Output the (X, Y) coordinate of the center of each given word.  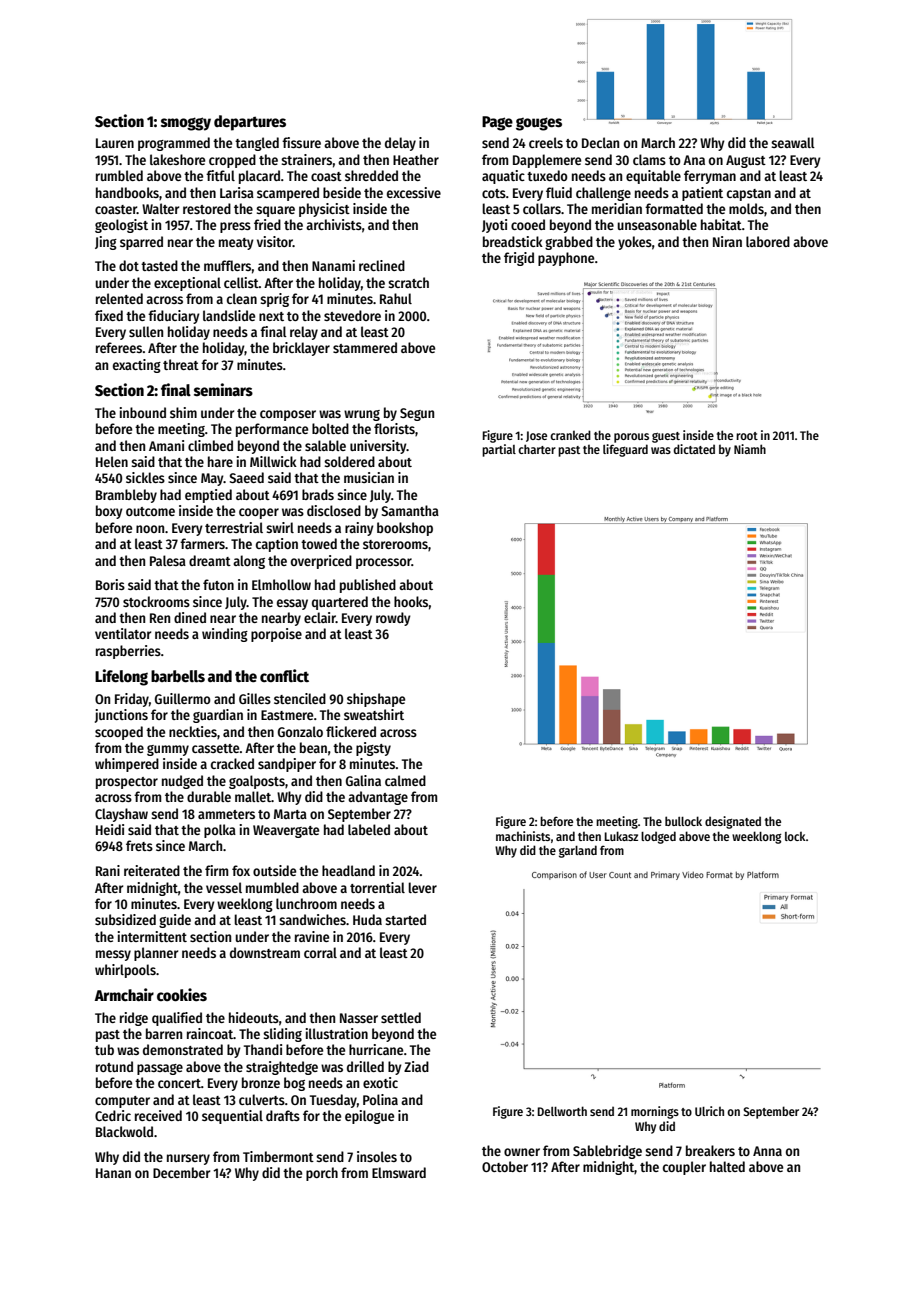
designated (733, 822)
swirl (280, 527)
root (747, 436)
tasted (159, 265)
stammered (365, 347)
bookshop (405, 529)
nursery (188, 1159)
